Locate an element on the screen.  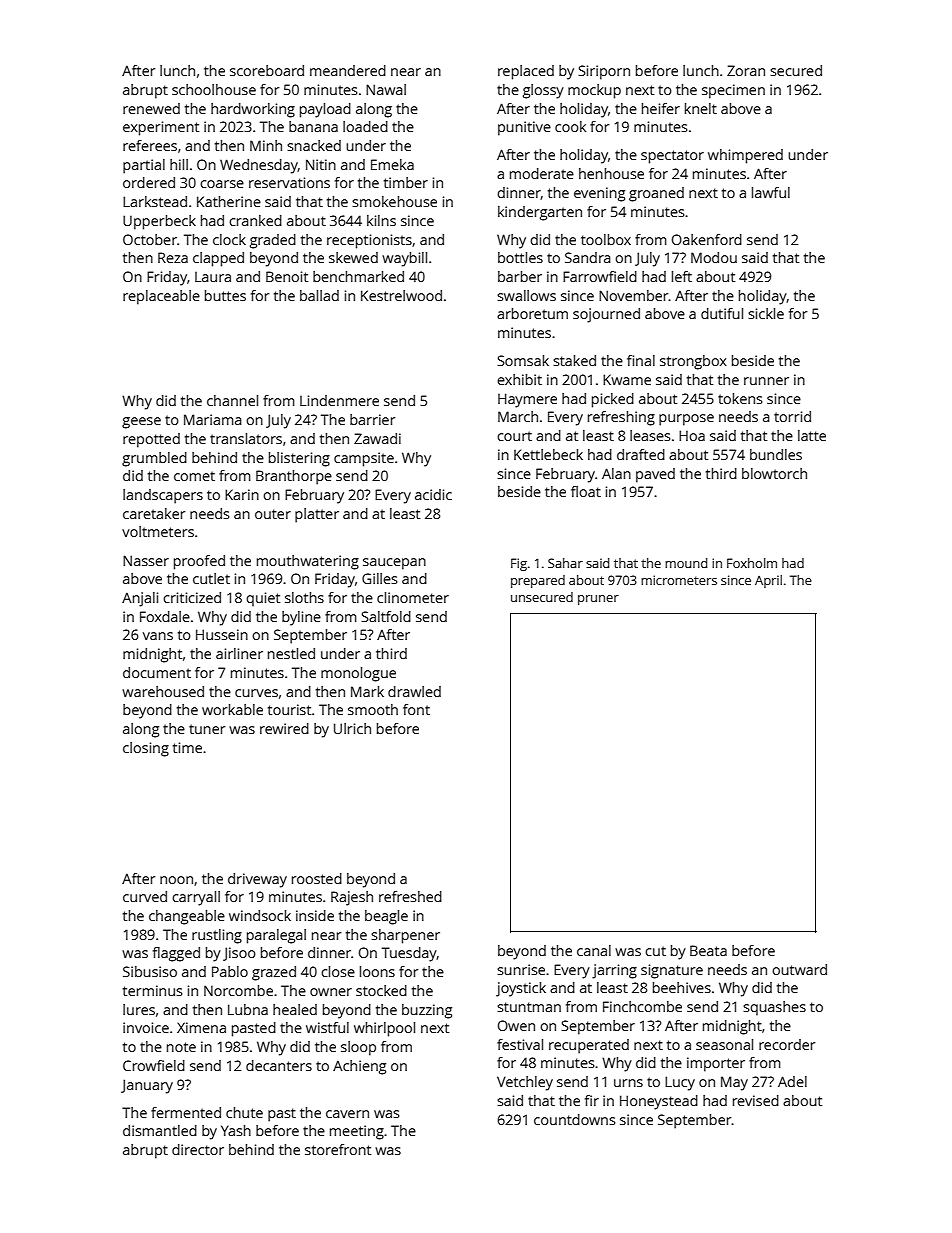
skewed is located at coordinates (353, 257).
